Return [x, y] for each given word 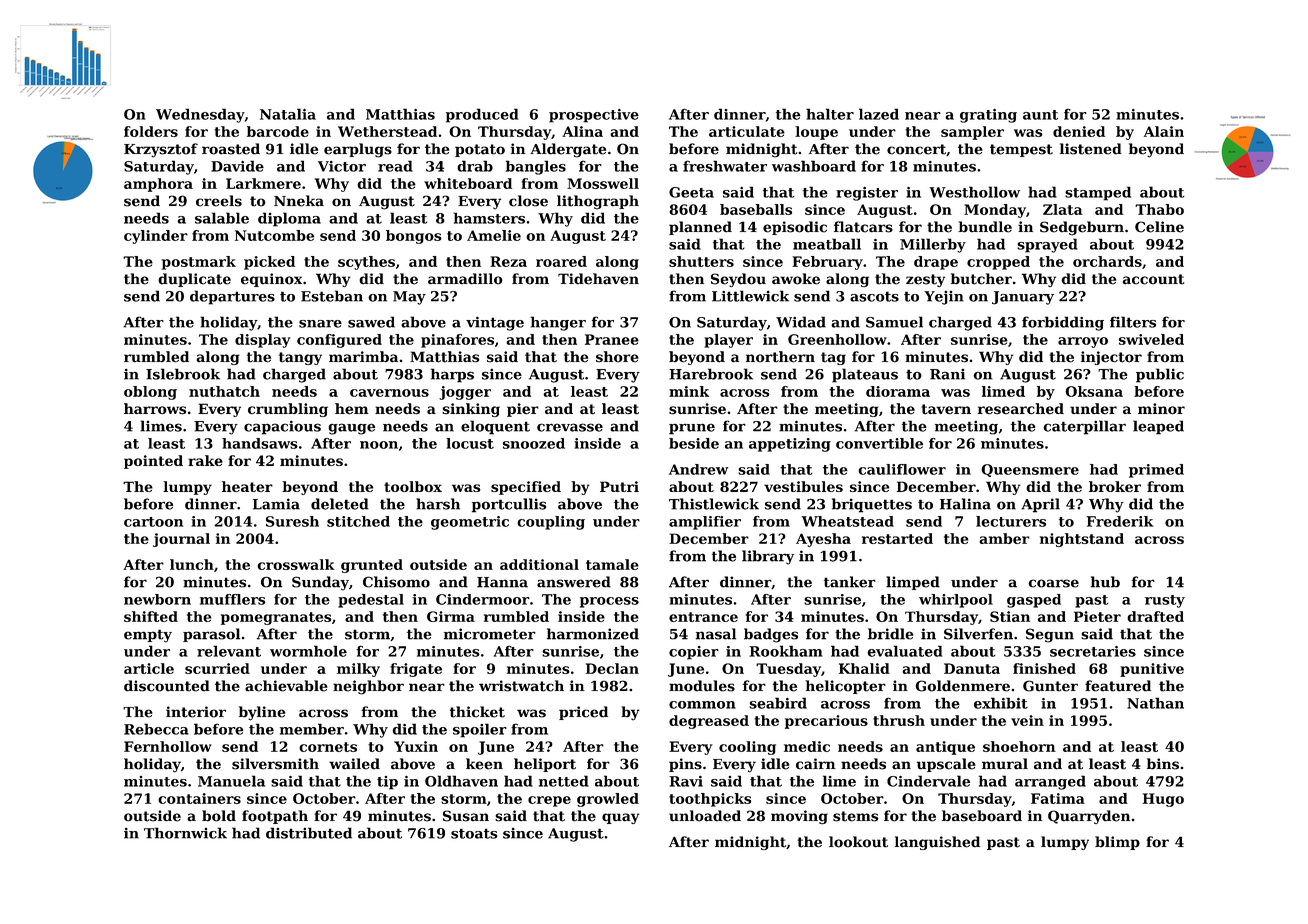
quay [620, 818]
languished [937, 843]
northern [780, 357]
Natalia [288, 114]
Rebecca [156, 729]
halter [830, 114]
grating [988, 116]
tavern [946, 409]
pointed [153, 462]
